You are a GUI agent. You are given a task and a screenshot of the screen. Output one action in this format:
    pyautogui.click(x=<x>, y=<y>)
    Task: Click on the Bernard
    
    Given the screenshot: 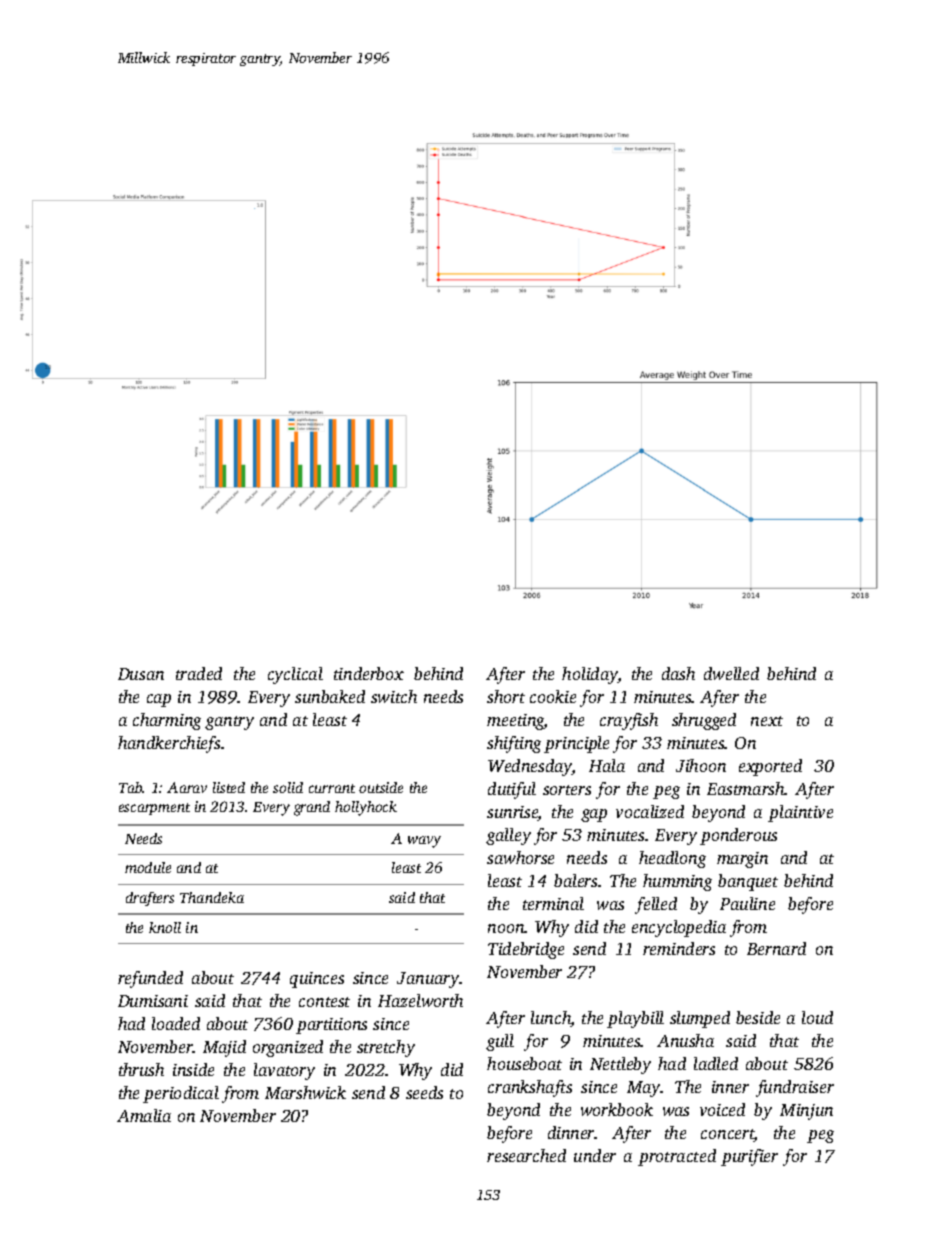 What is the action you would take?
    pyautogui.click(x=776, y=948)
